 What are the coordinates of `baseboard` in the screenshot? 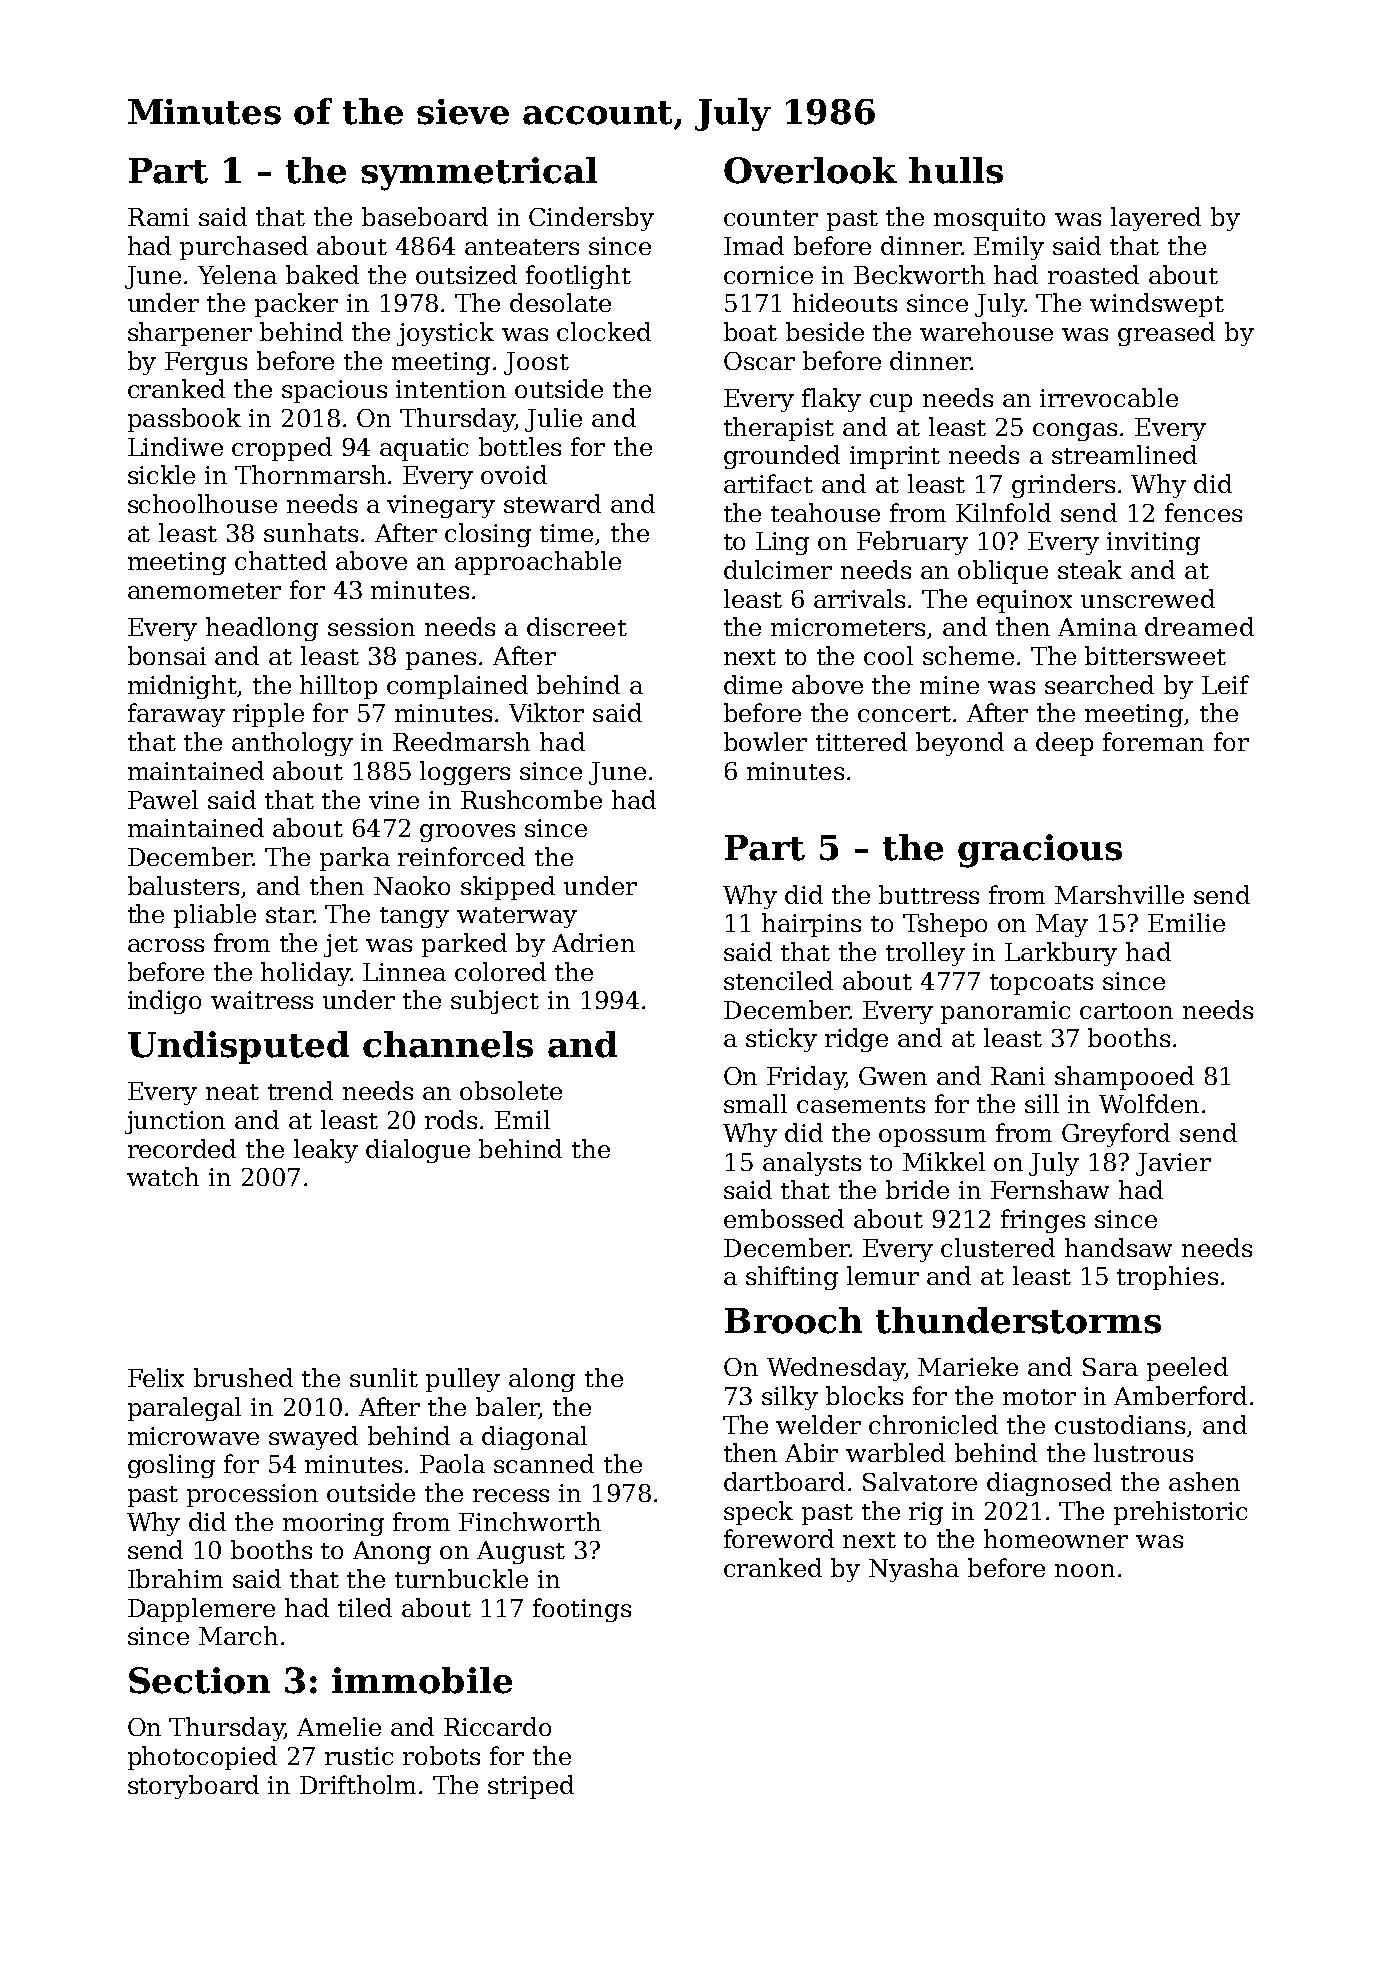 It's located at (425, 216).
